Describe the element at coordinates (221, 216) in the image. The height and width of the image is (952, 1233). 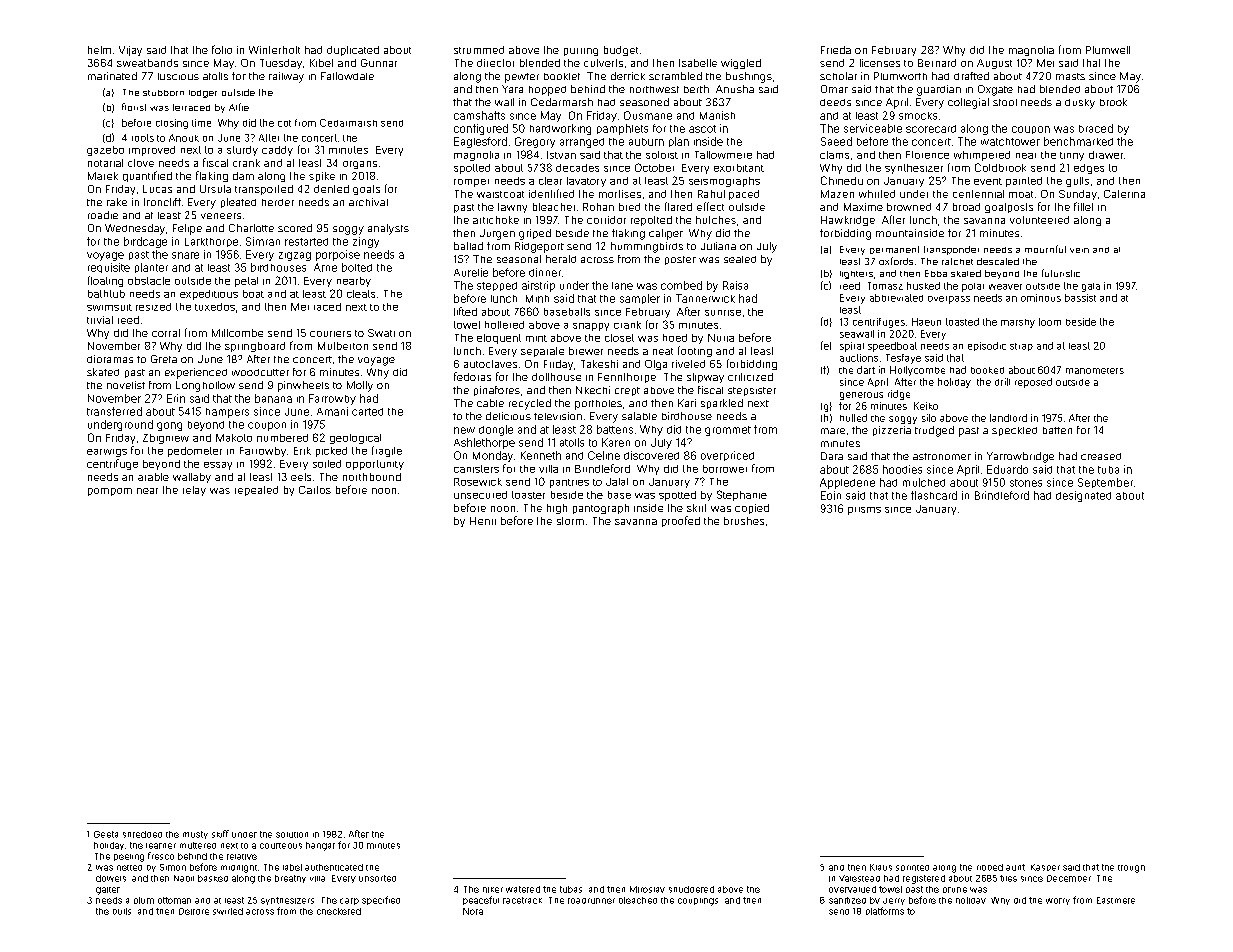
I see `veneers` at that location.
